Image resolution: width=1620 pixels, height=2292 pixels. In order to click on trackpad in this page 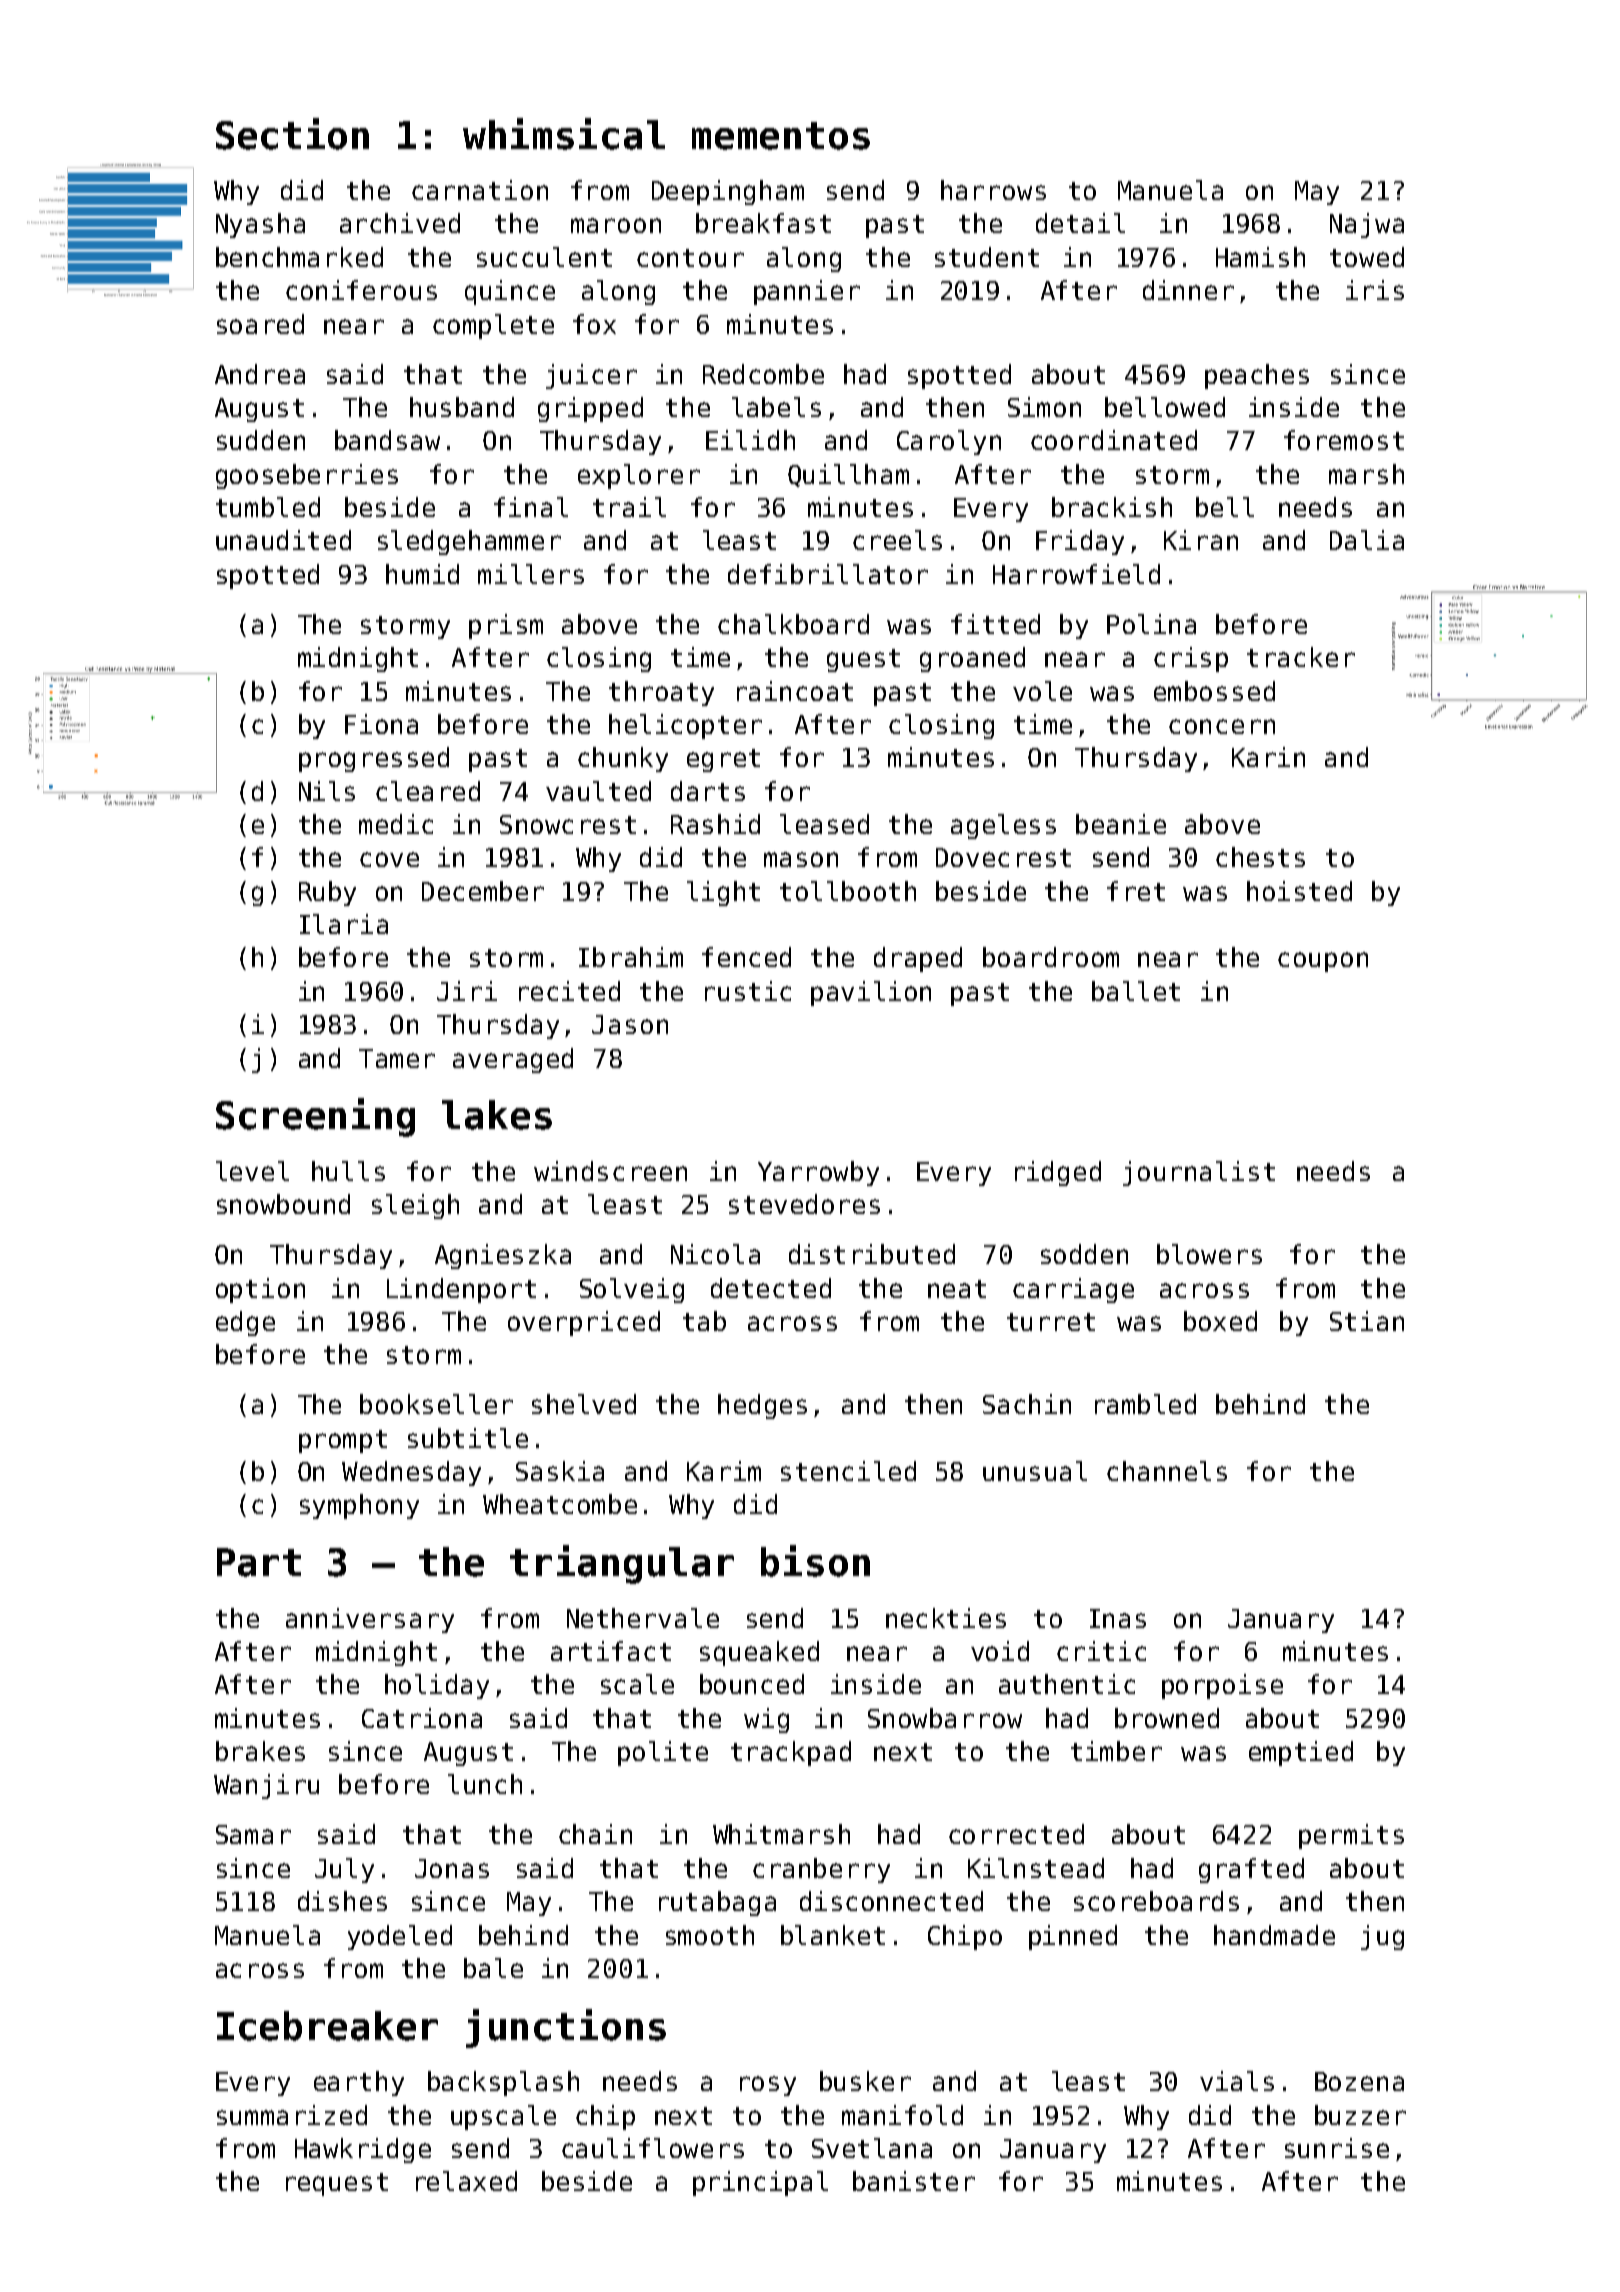, I will do `click(791, 1753)`.
